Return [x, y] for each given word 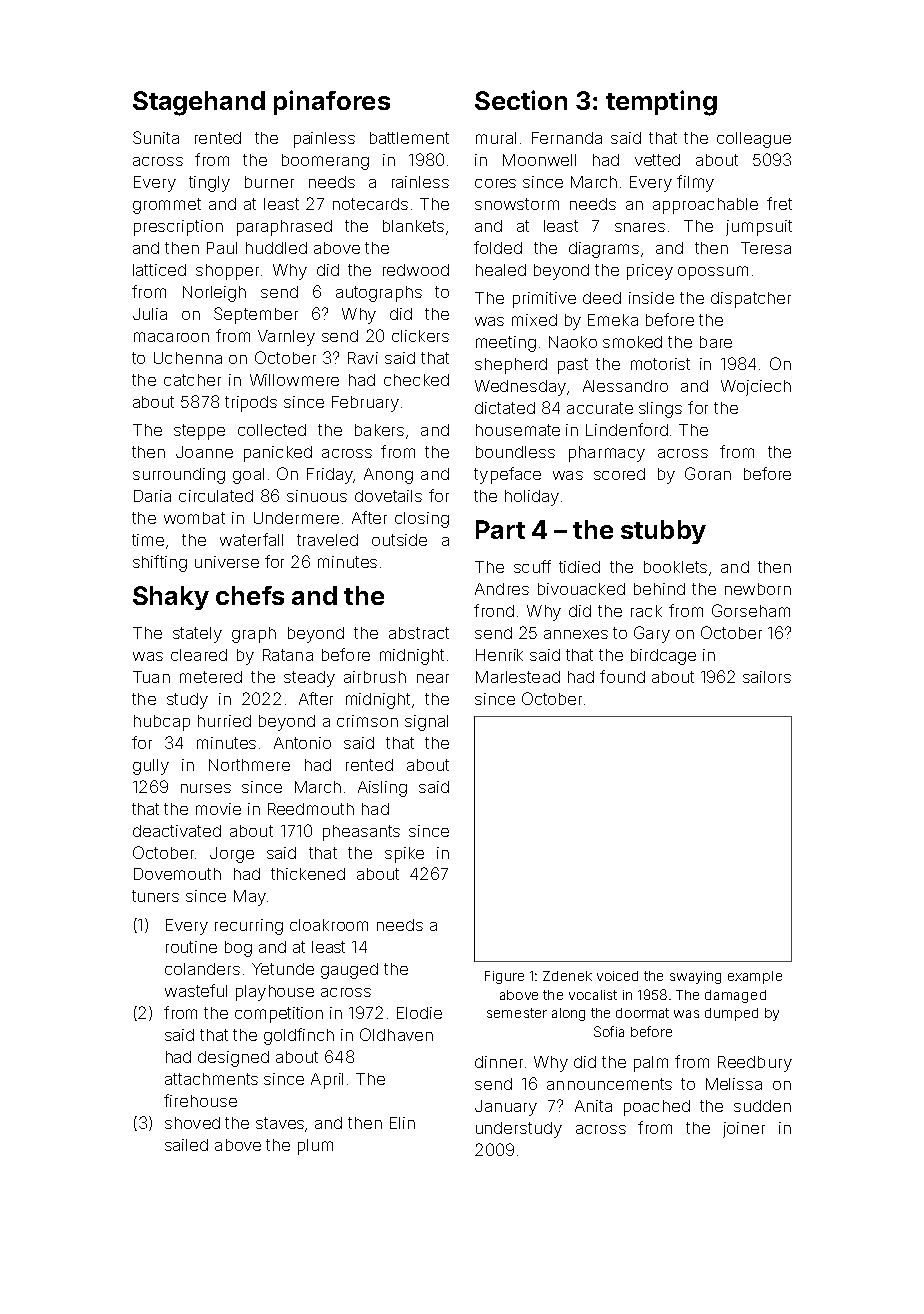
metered [211, 677]
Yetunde [283, 969]
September [256, 315]
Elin [402, 1123]
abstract [419, 633]
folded [498, 247]
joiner [744, 1130]
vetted [657, 160]
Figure [504, 977]
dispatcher [751, 300]
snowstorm [517, 204]
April [327, 1081]
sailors [767, 677]
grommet [167, 206]
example [755, 977]
